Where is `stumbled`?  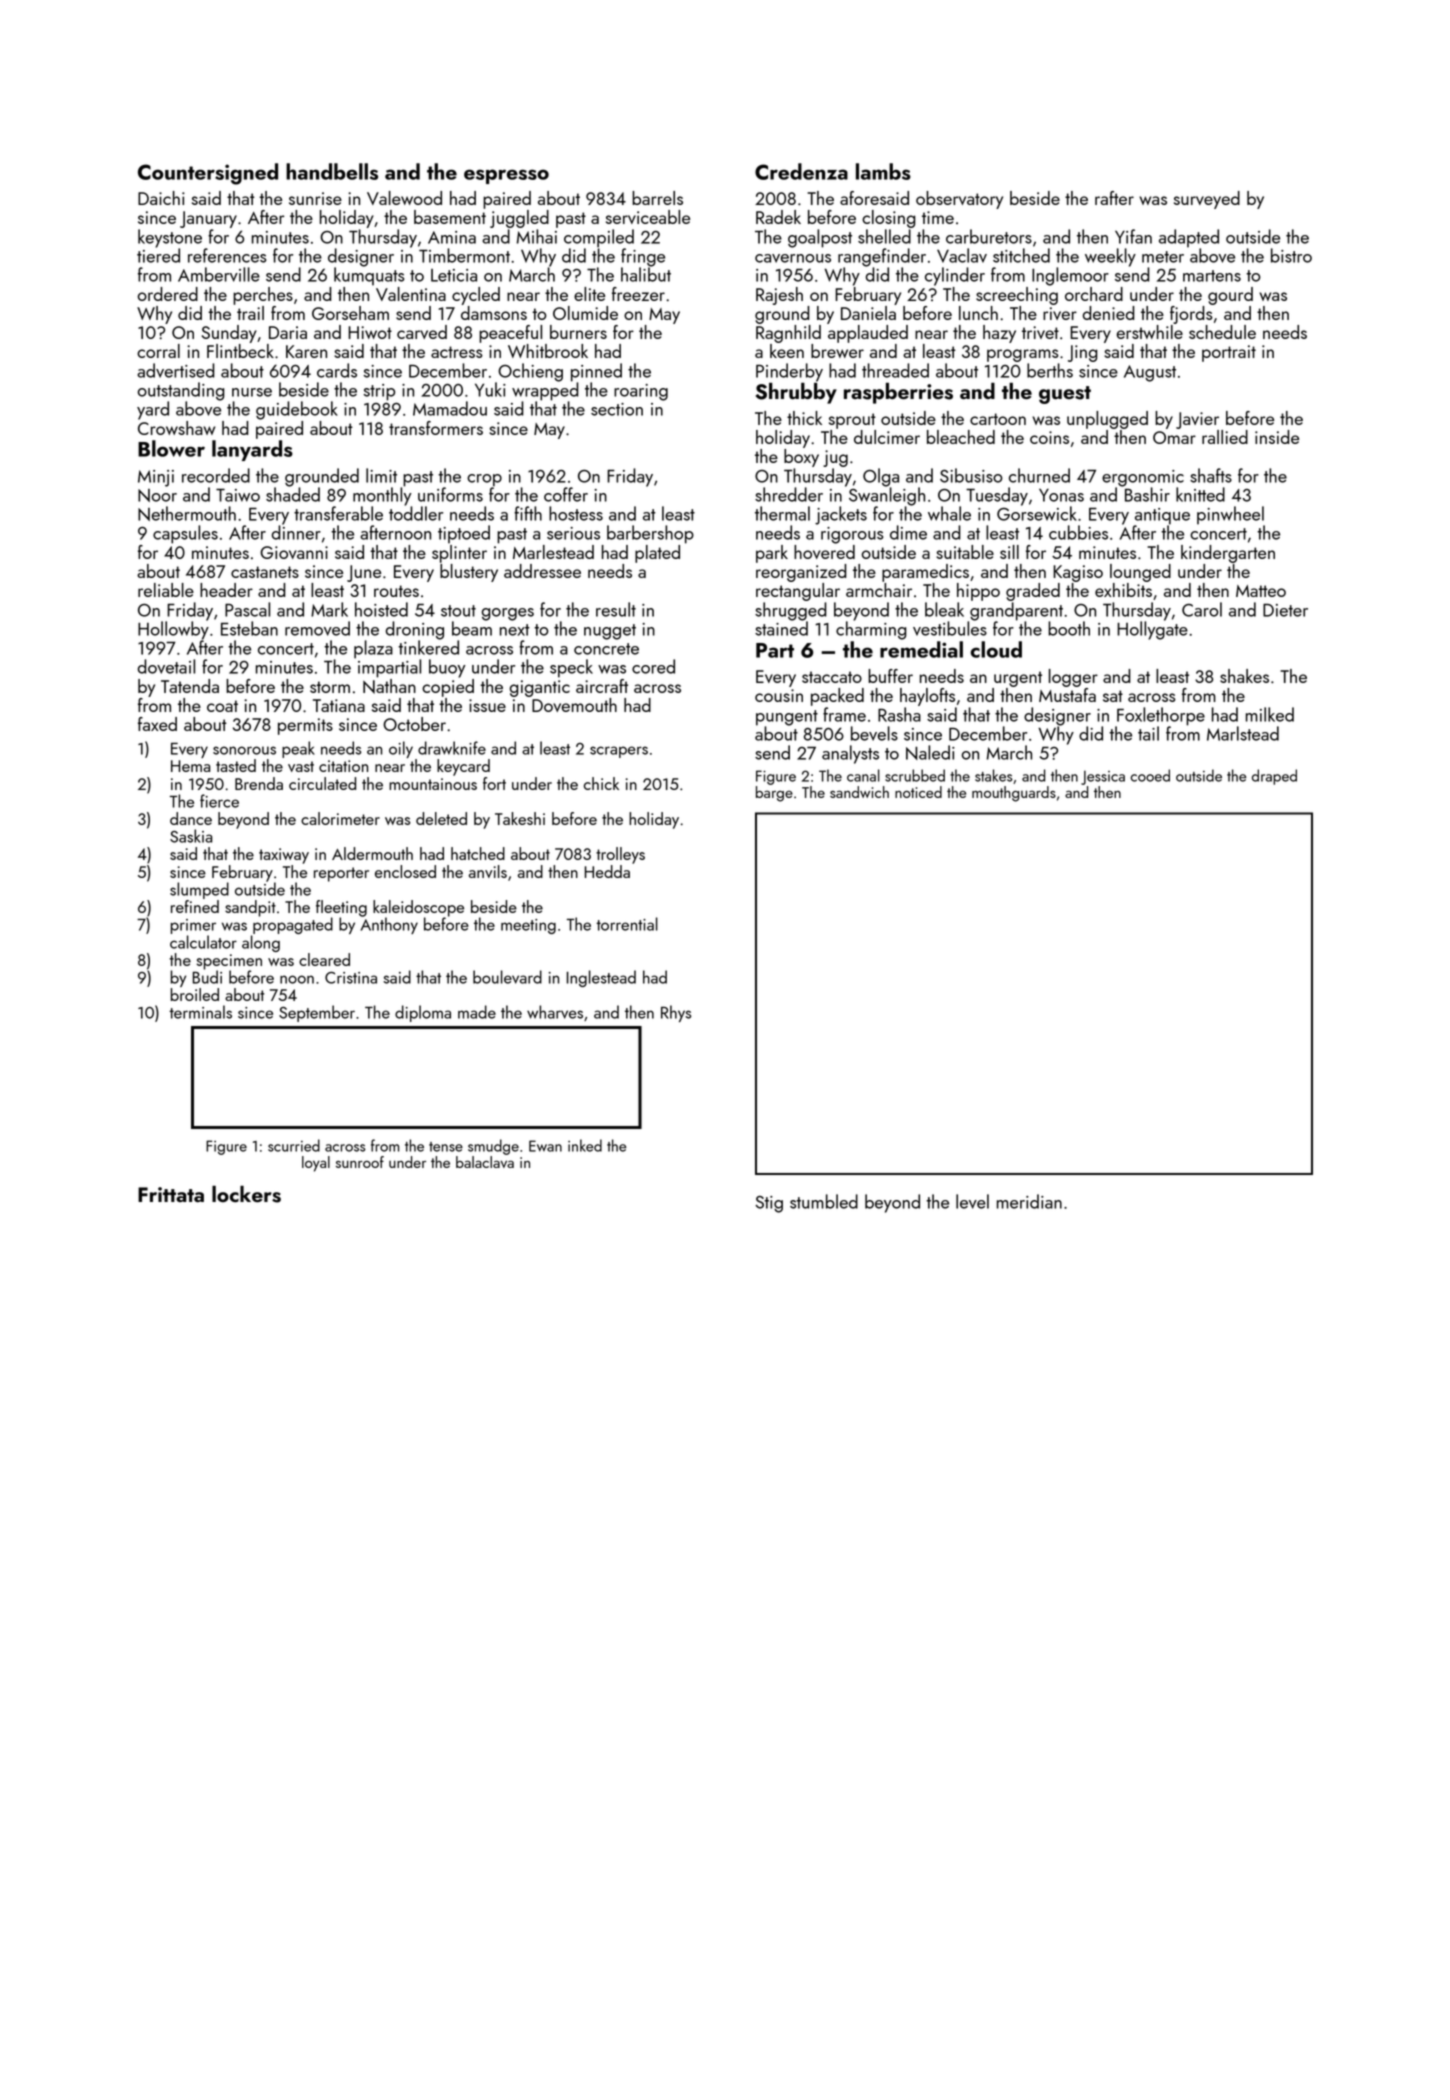 stumbled is located at coordinates (824, 1201).
